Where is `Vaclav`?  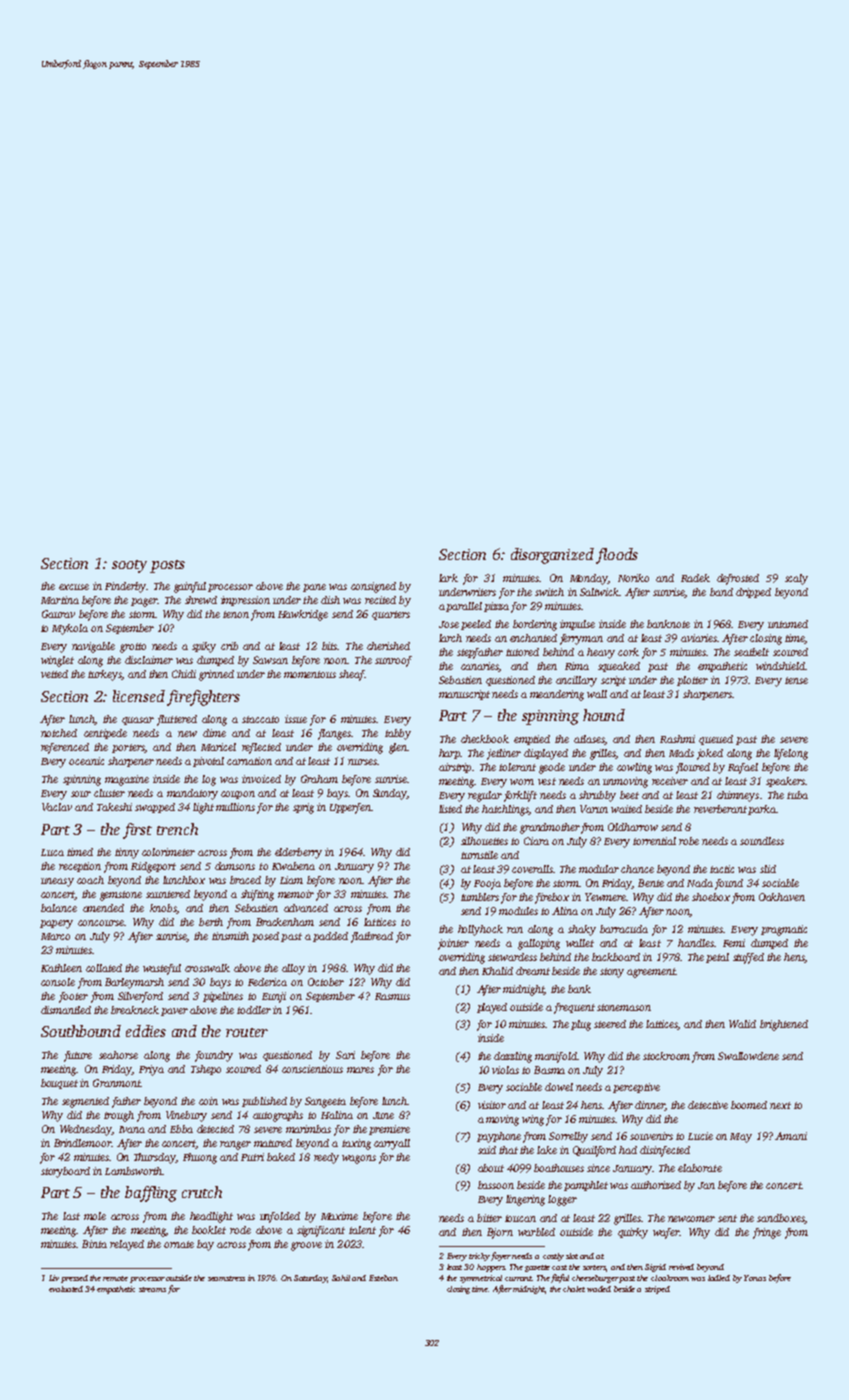 Vaclav is located at coordinates (57, 807).
